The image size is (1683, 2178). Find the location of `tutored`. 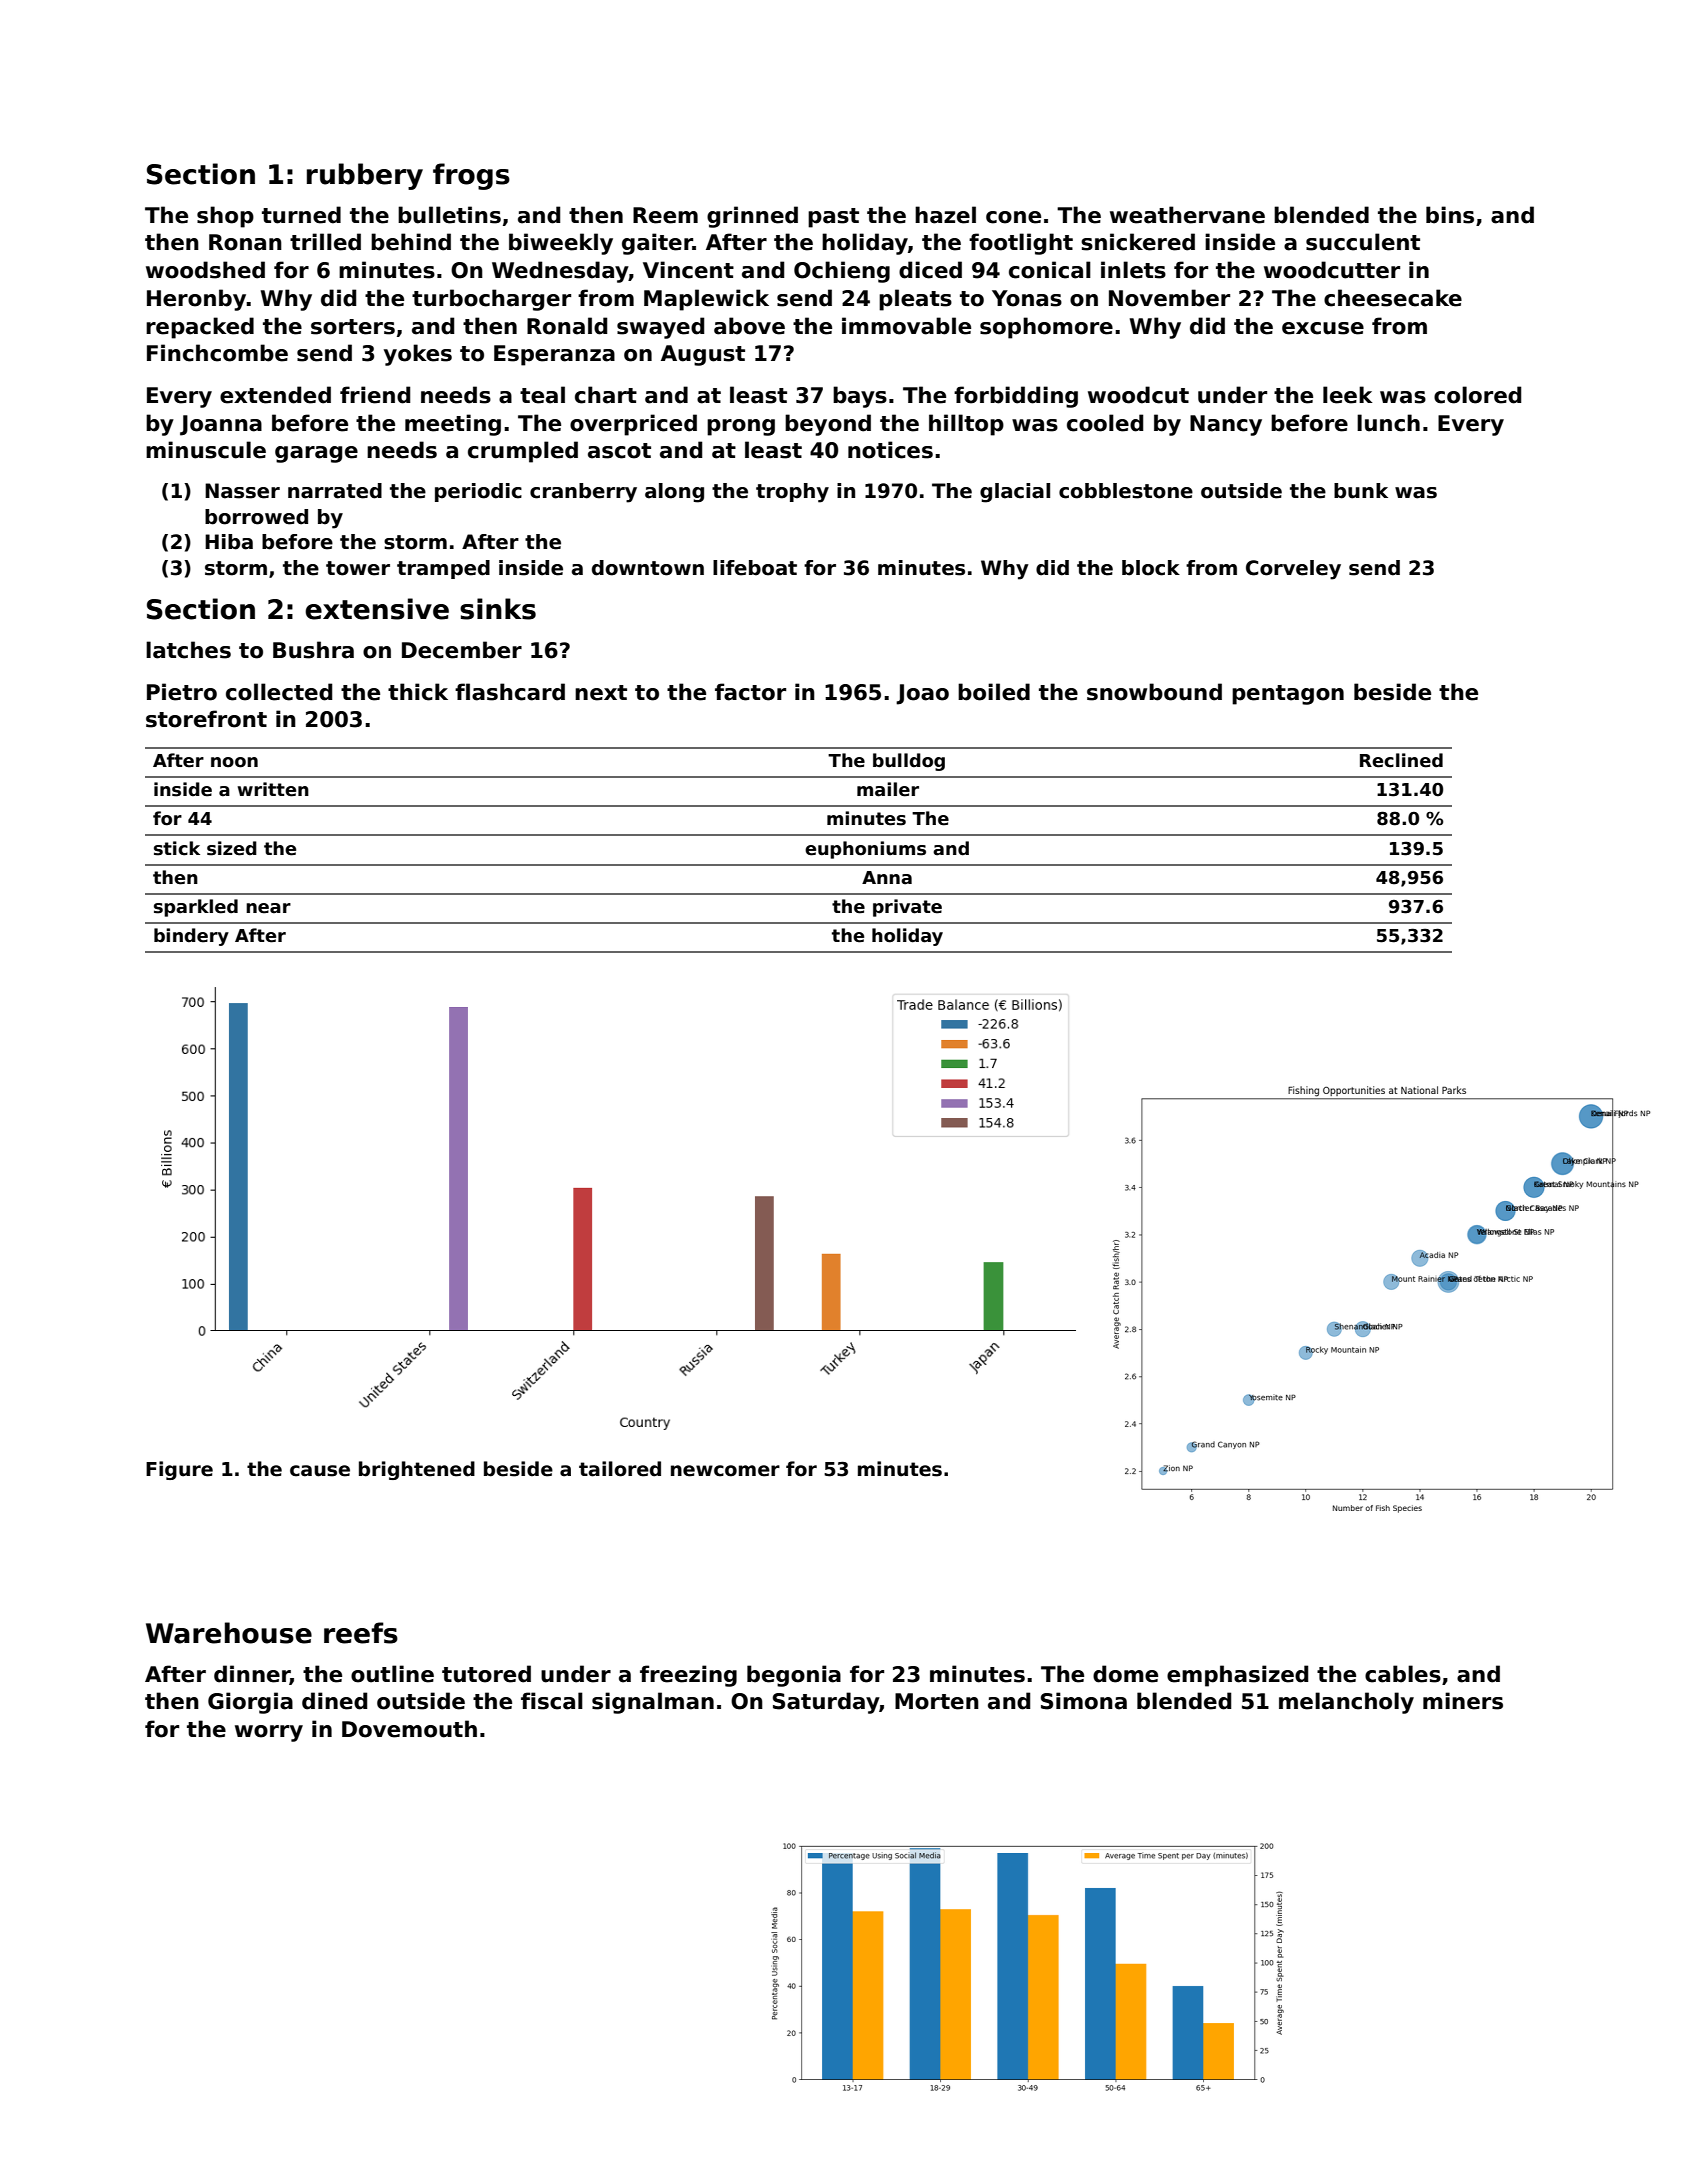

tutored is located at coordinates (486, 1674).
